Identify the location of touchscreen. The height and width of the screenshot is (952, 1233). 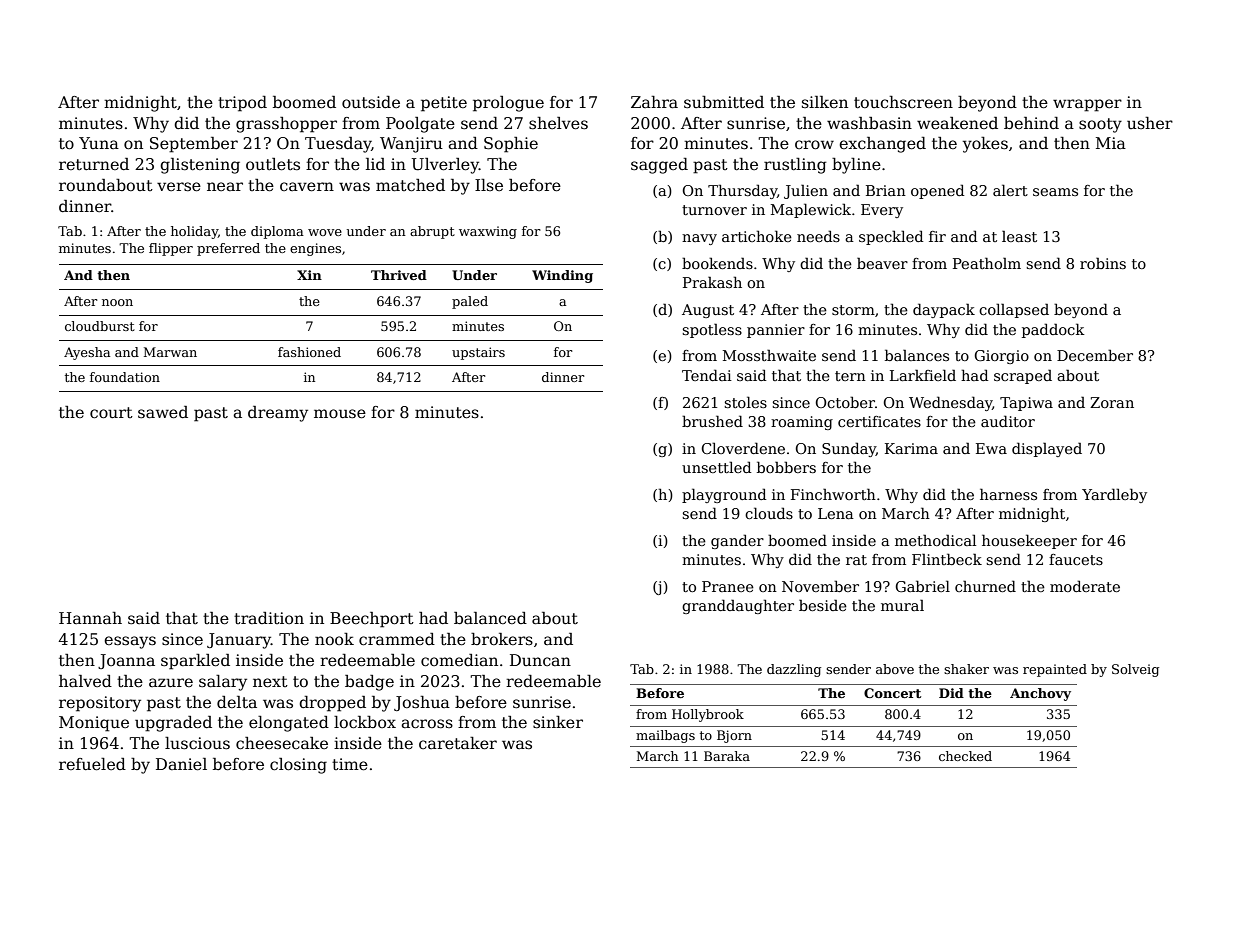
(903, 102).
